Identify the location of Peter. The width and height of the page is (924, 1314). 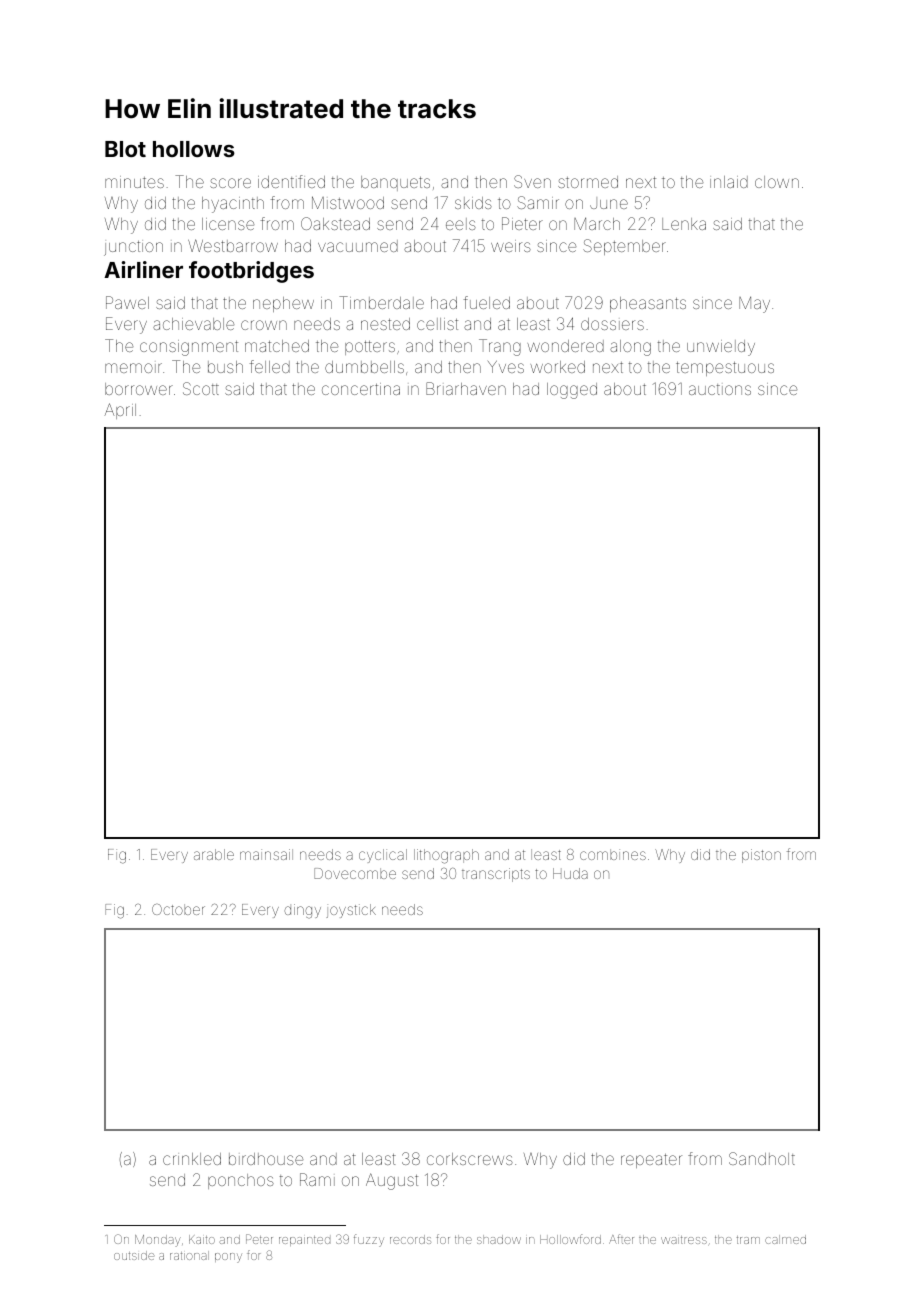
(259, 1239).
